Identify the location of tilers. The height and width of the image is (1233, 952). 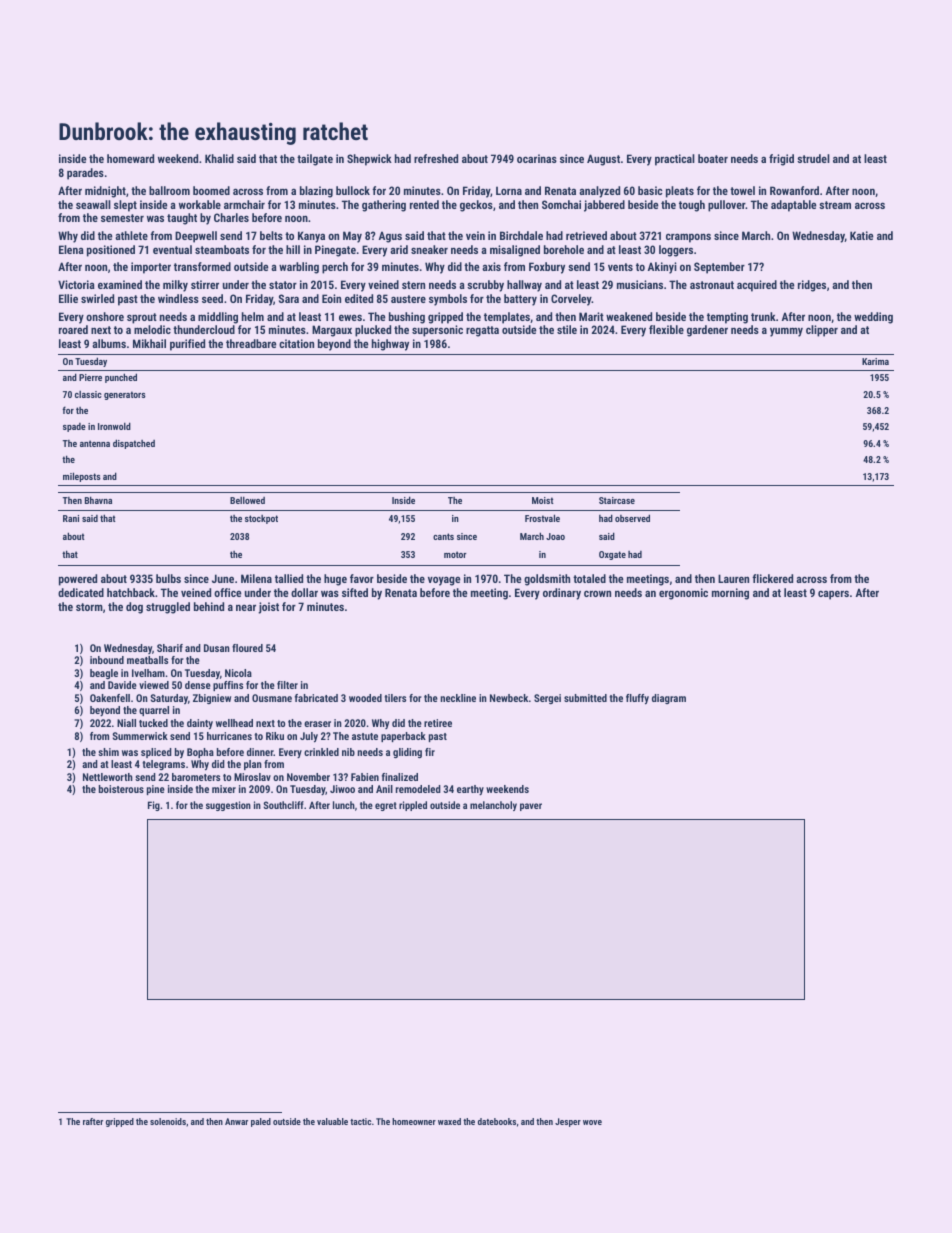
(395, 698).
